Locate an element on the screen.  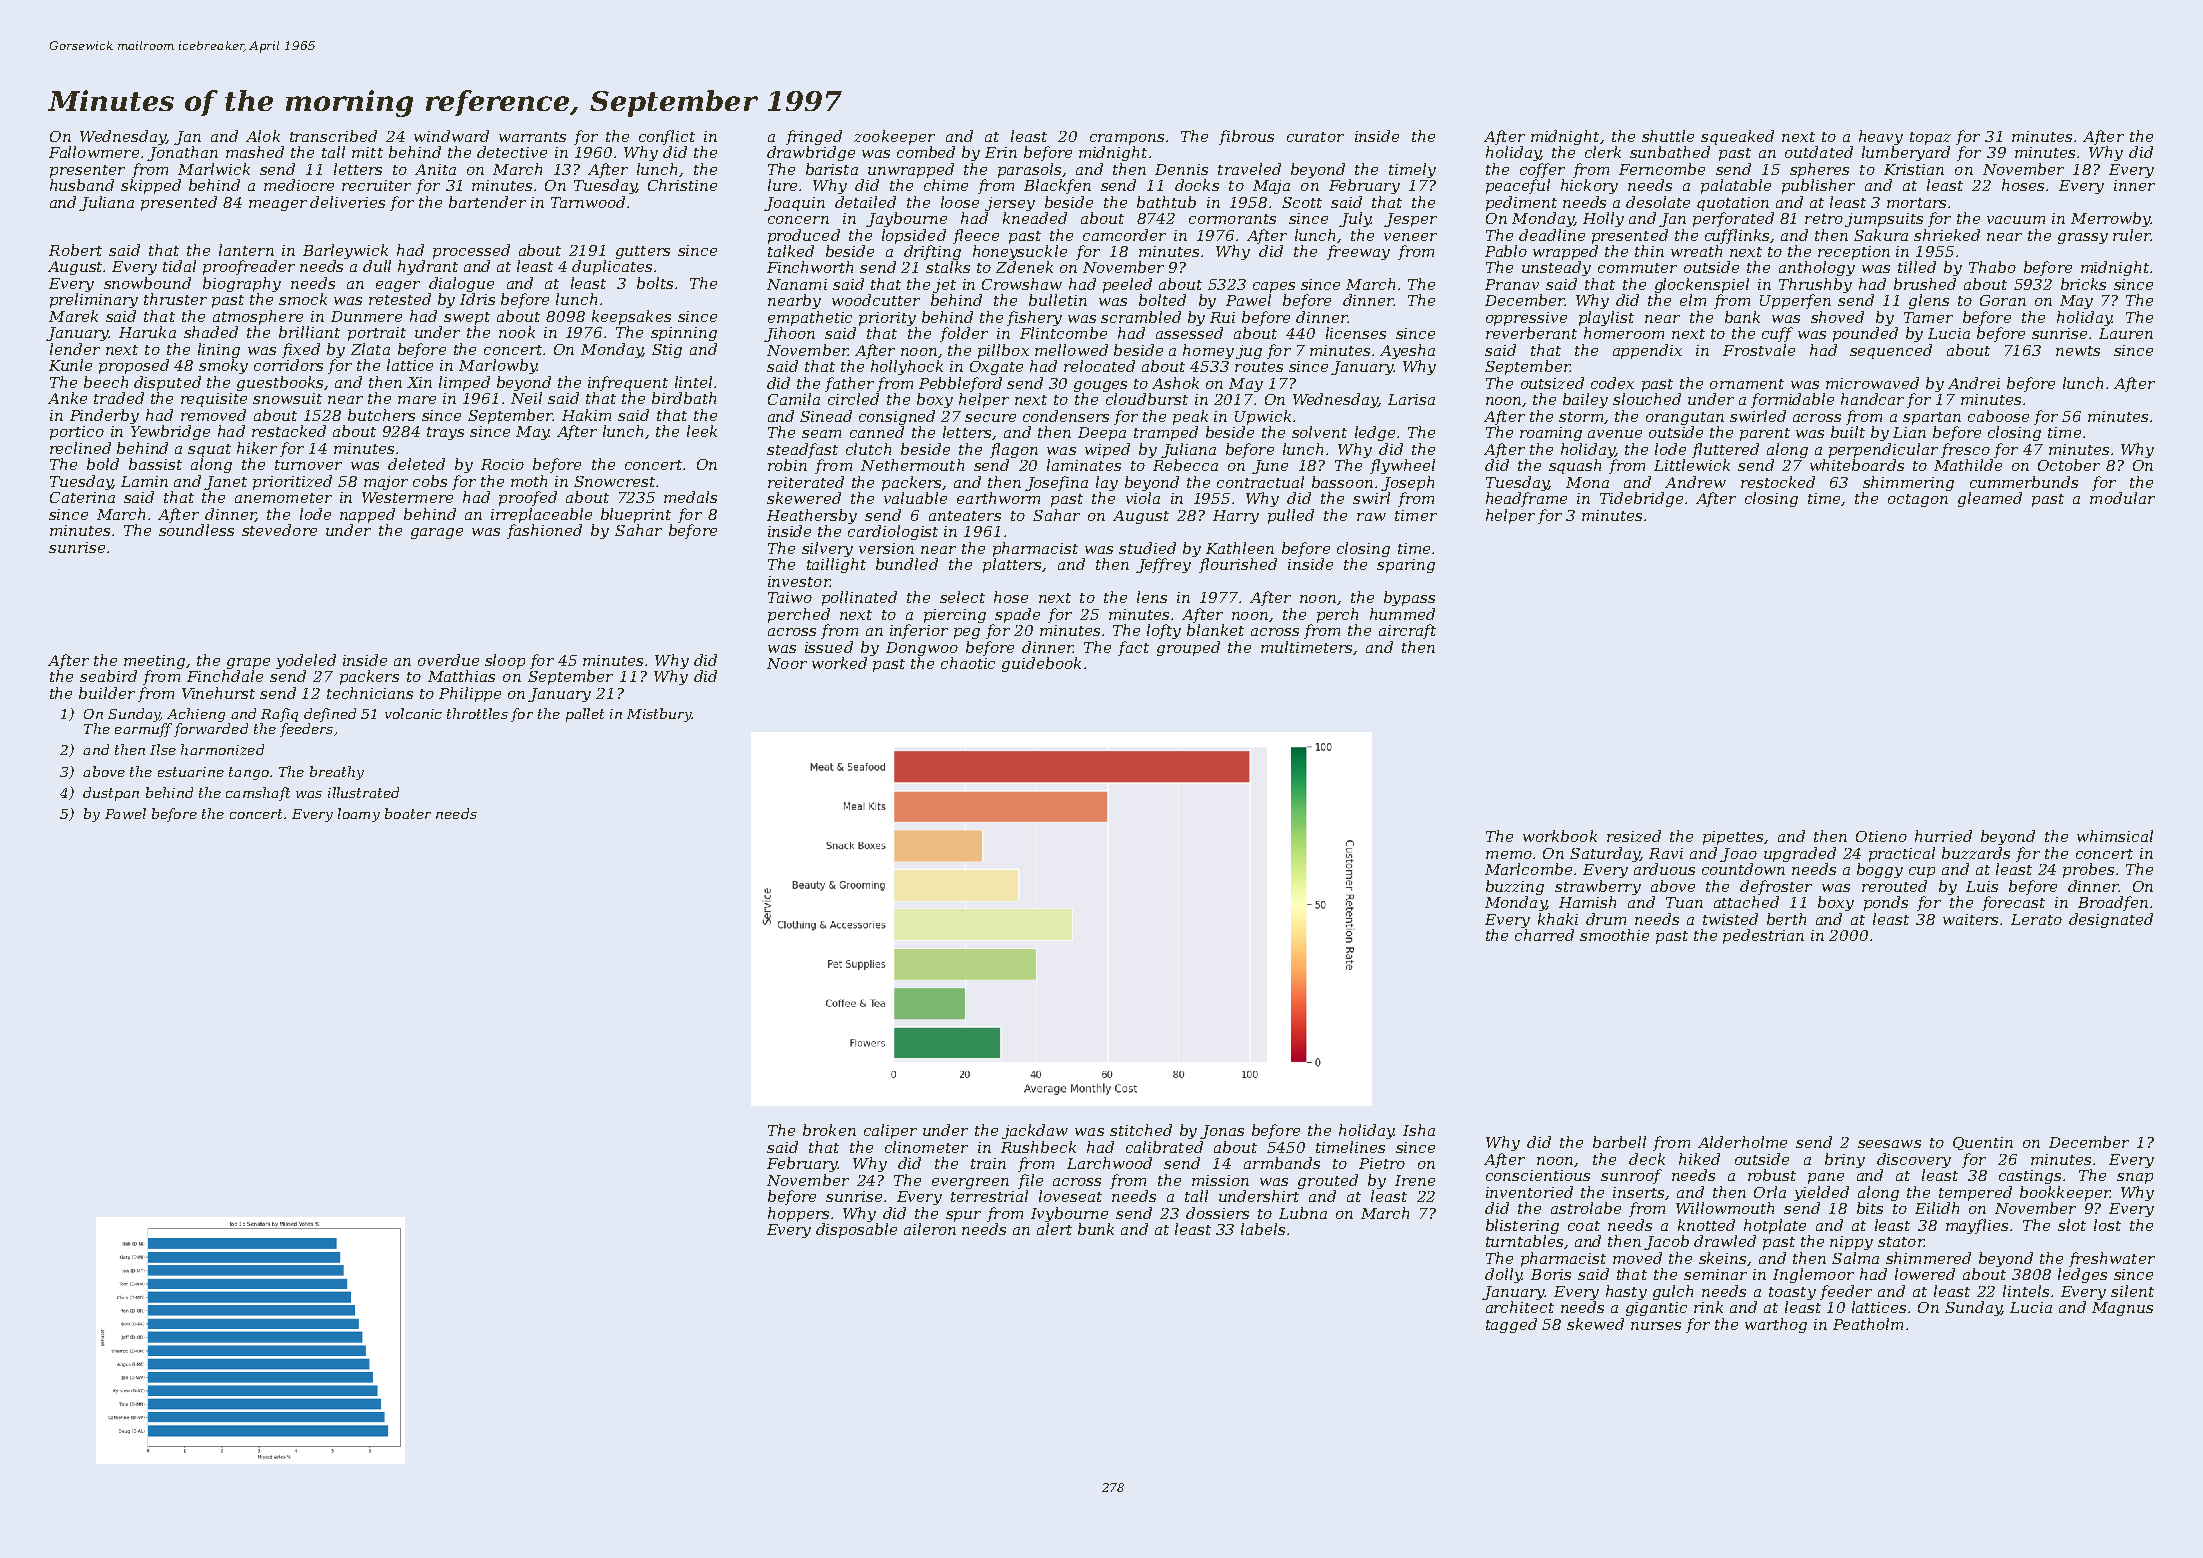
hoppers is located at coordinates (798, 1214).
